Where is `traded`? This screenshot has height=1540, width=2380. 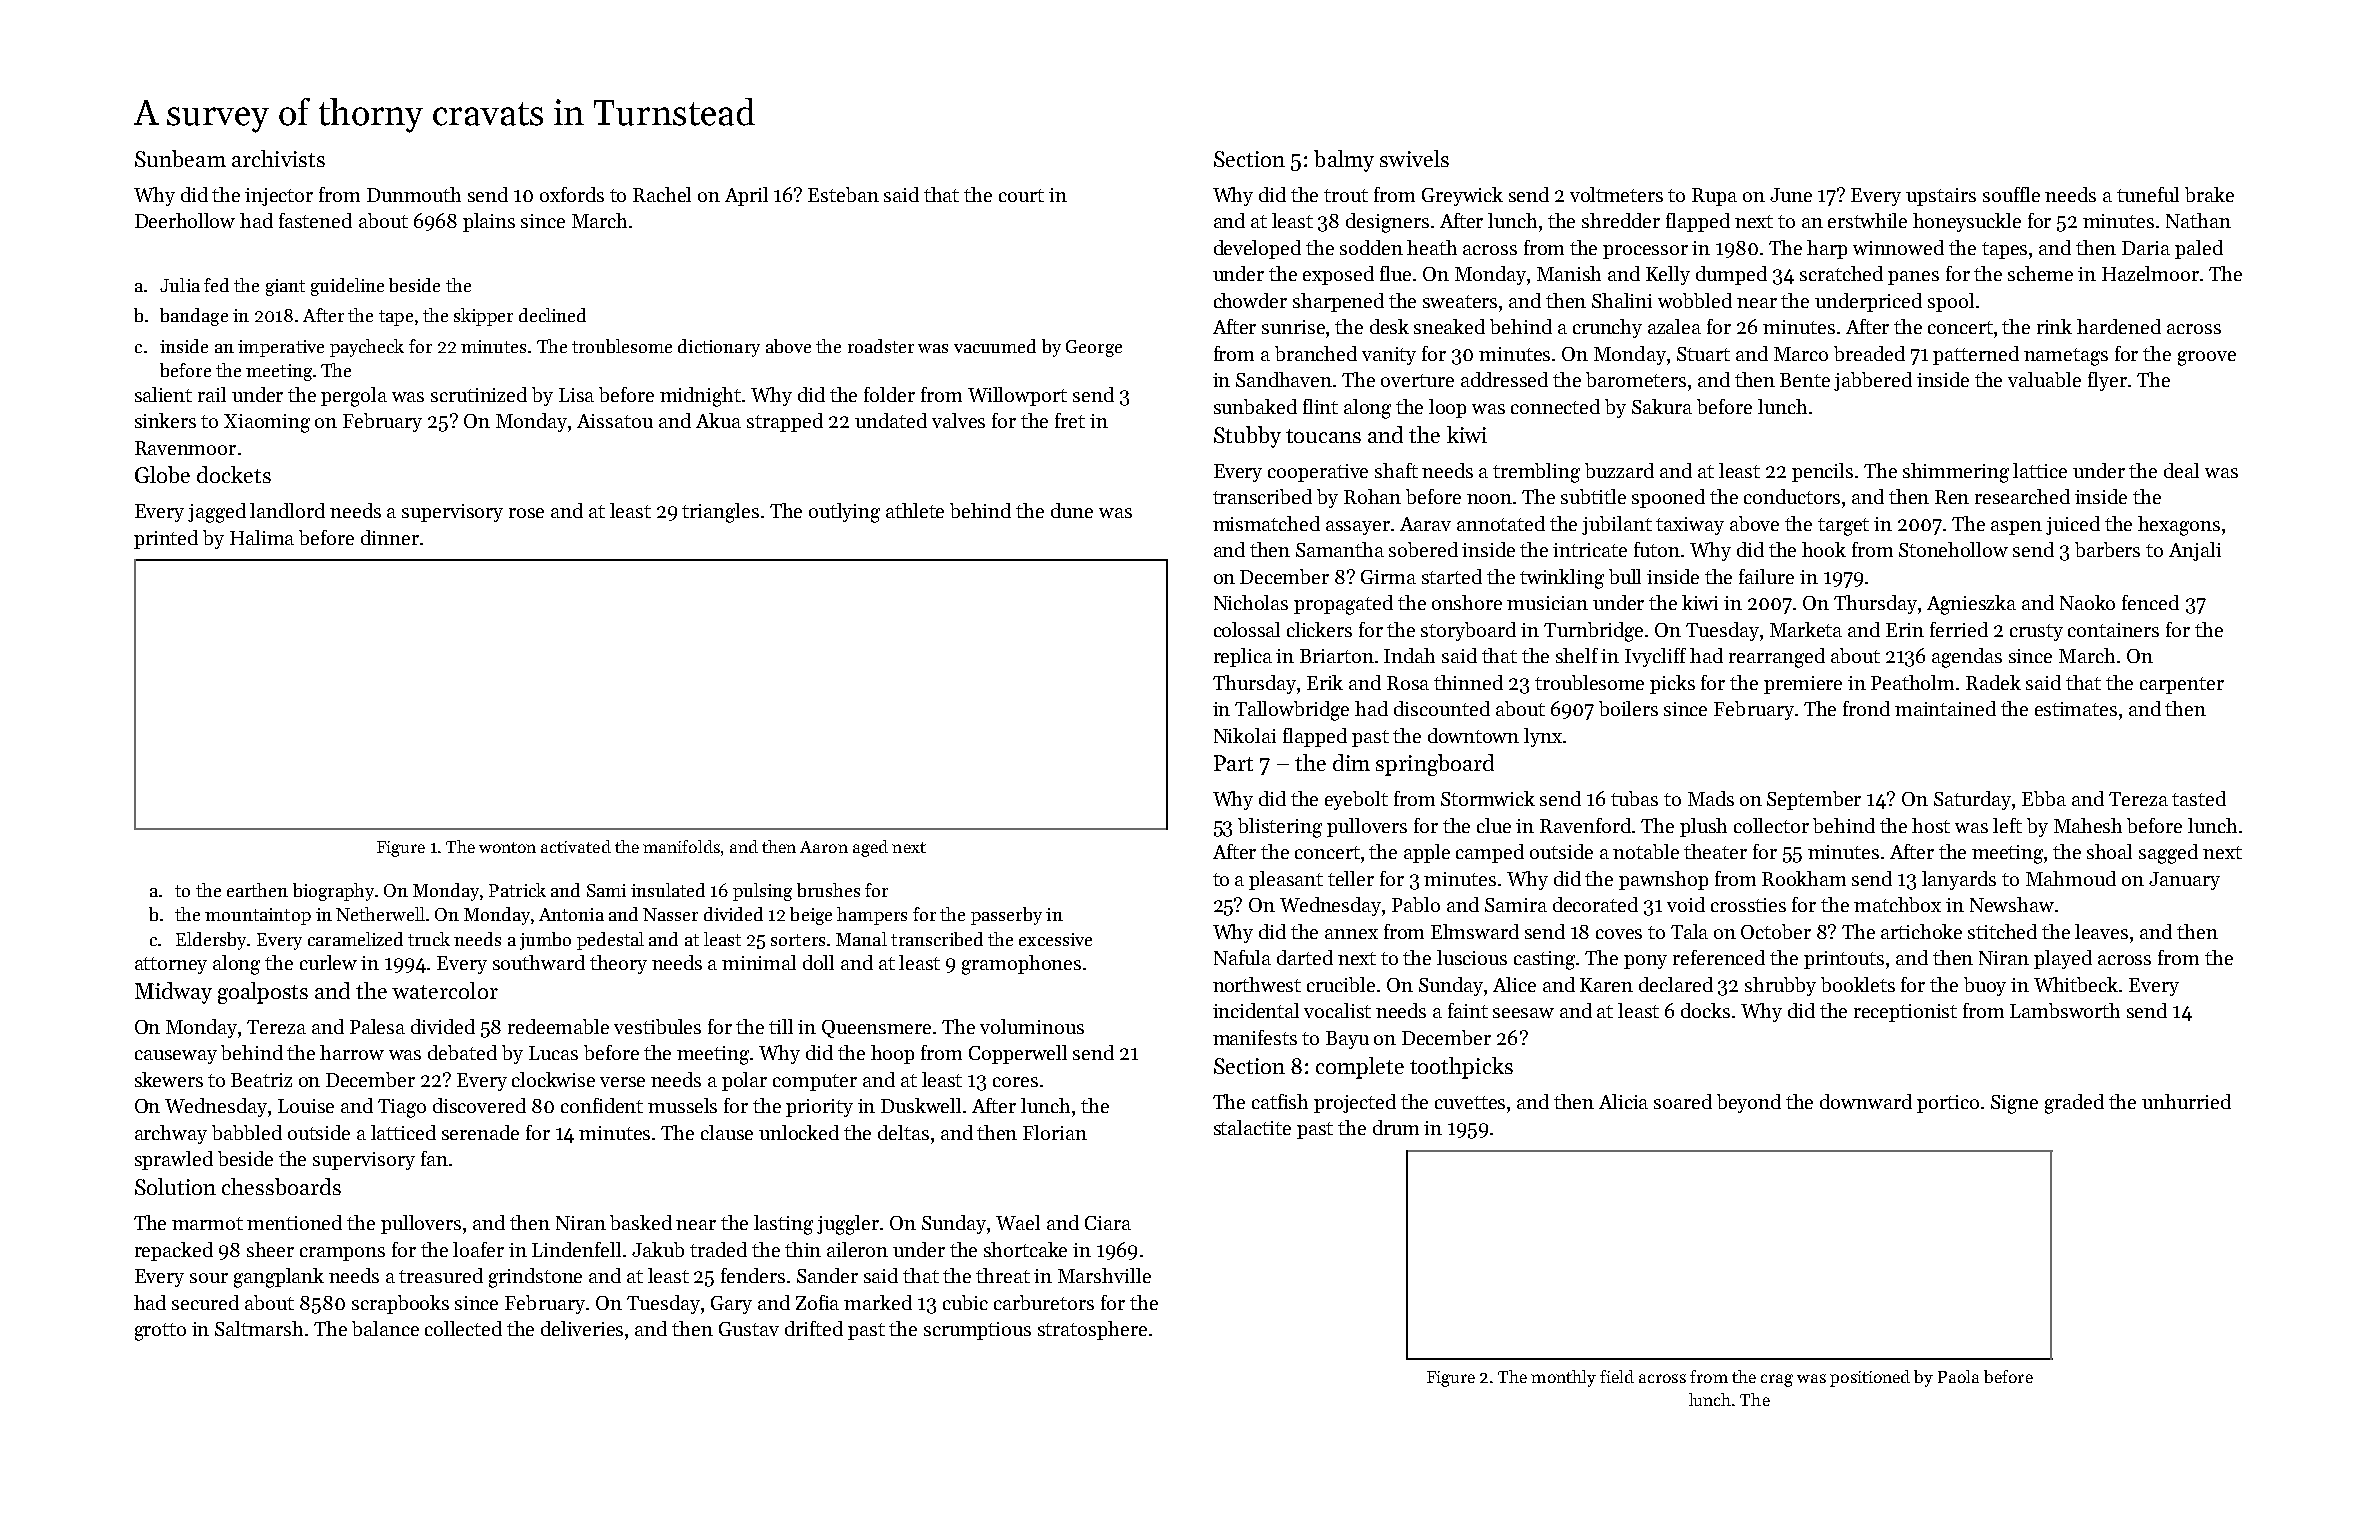 traded is located at coordinates (718, 1249).
